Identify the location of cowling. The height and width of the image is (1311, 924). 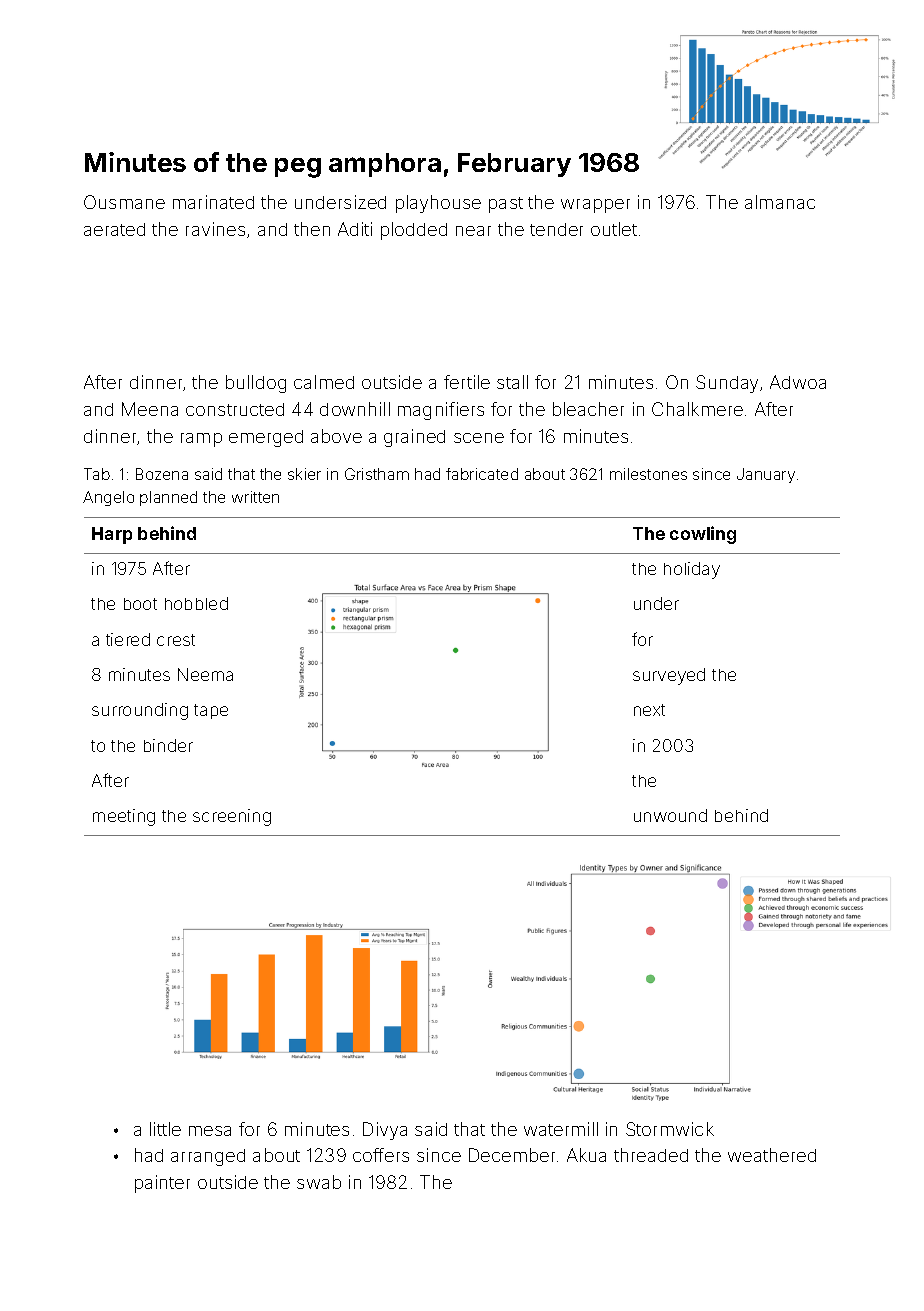
(703, 535).
